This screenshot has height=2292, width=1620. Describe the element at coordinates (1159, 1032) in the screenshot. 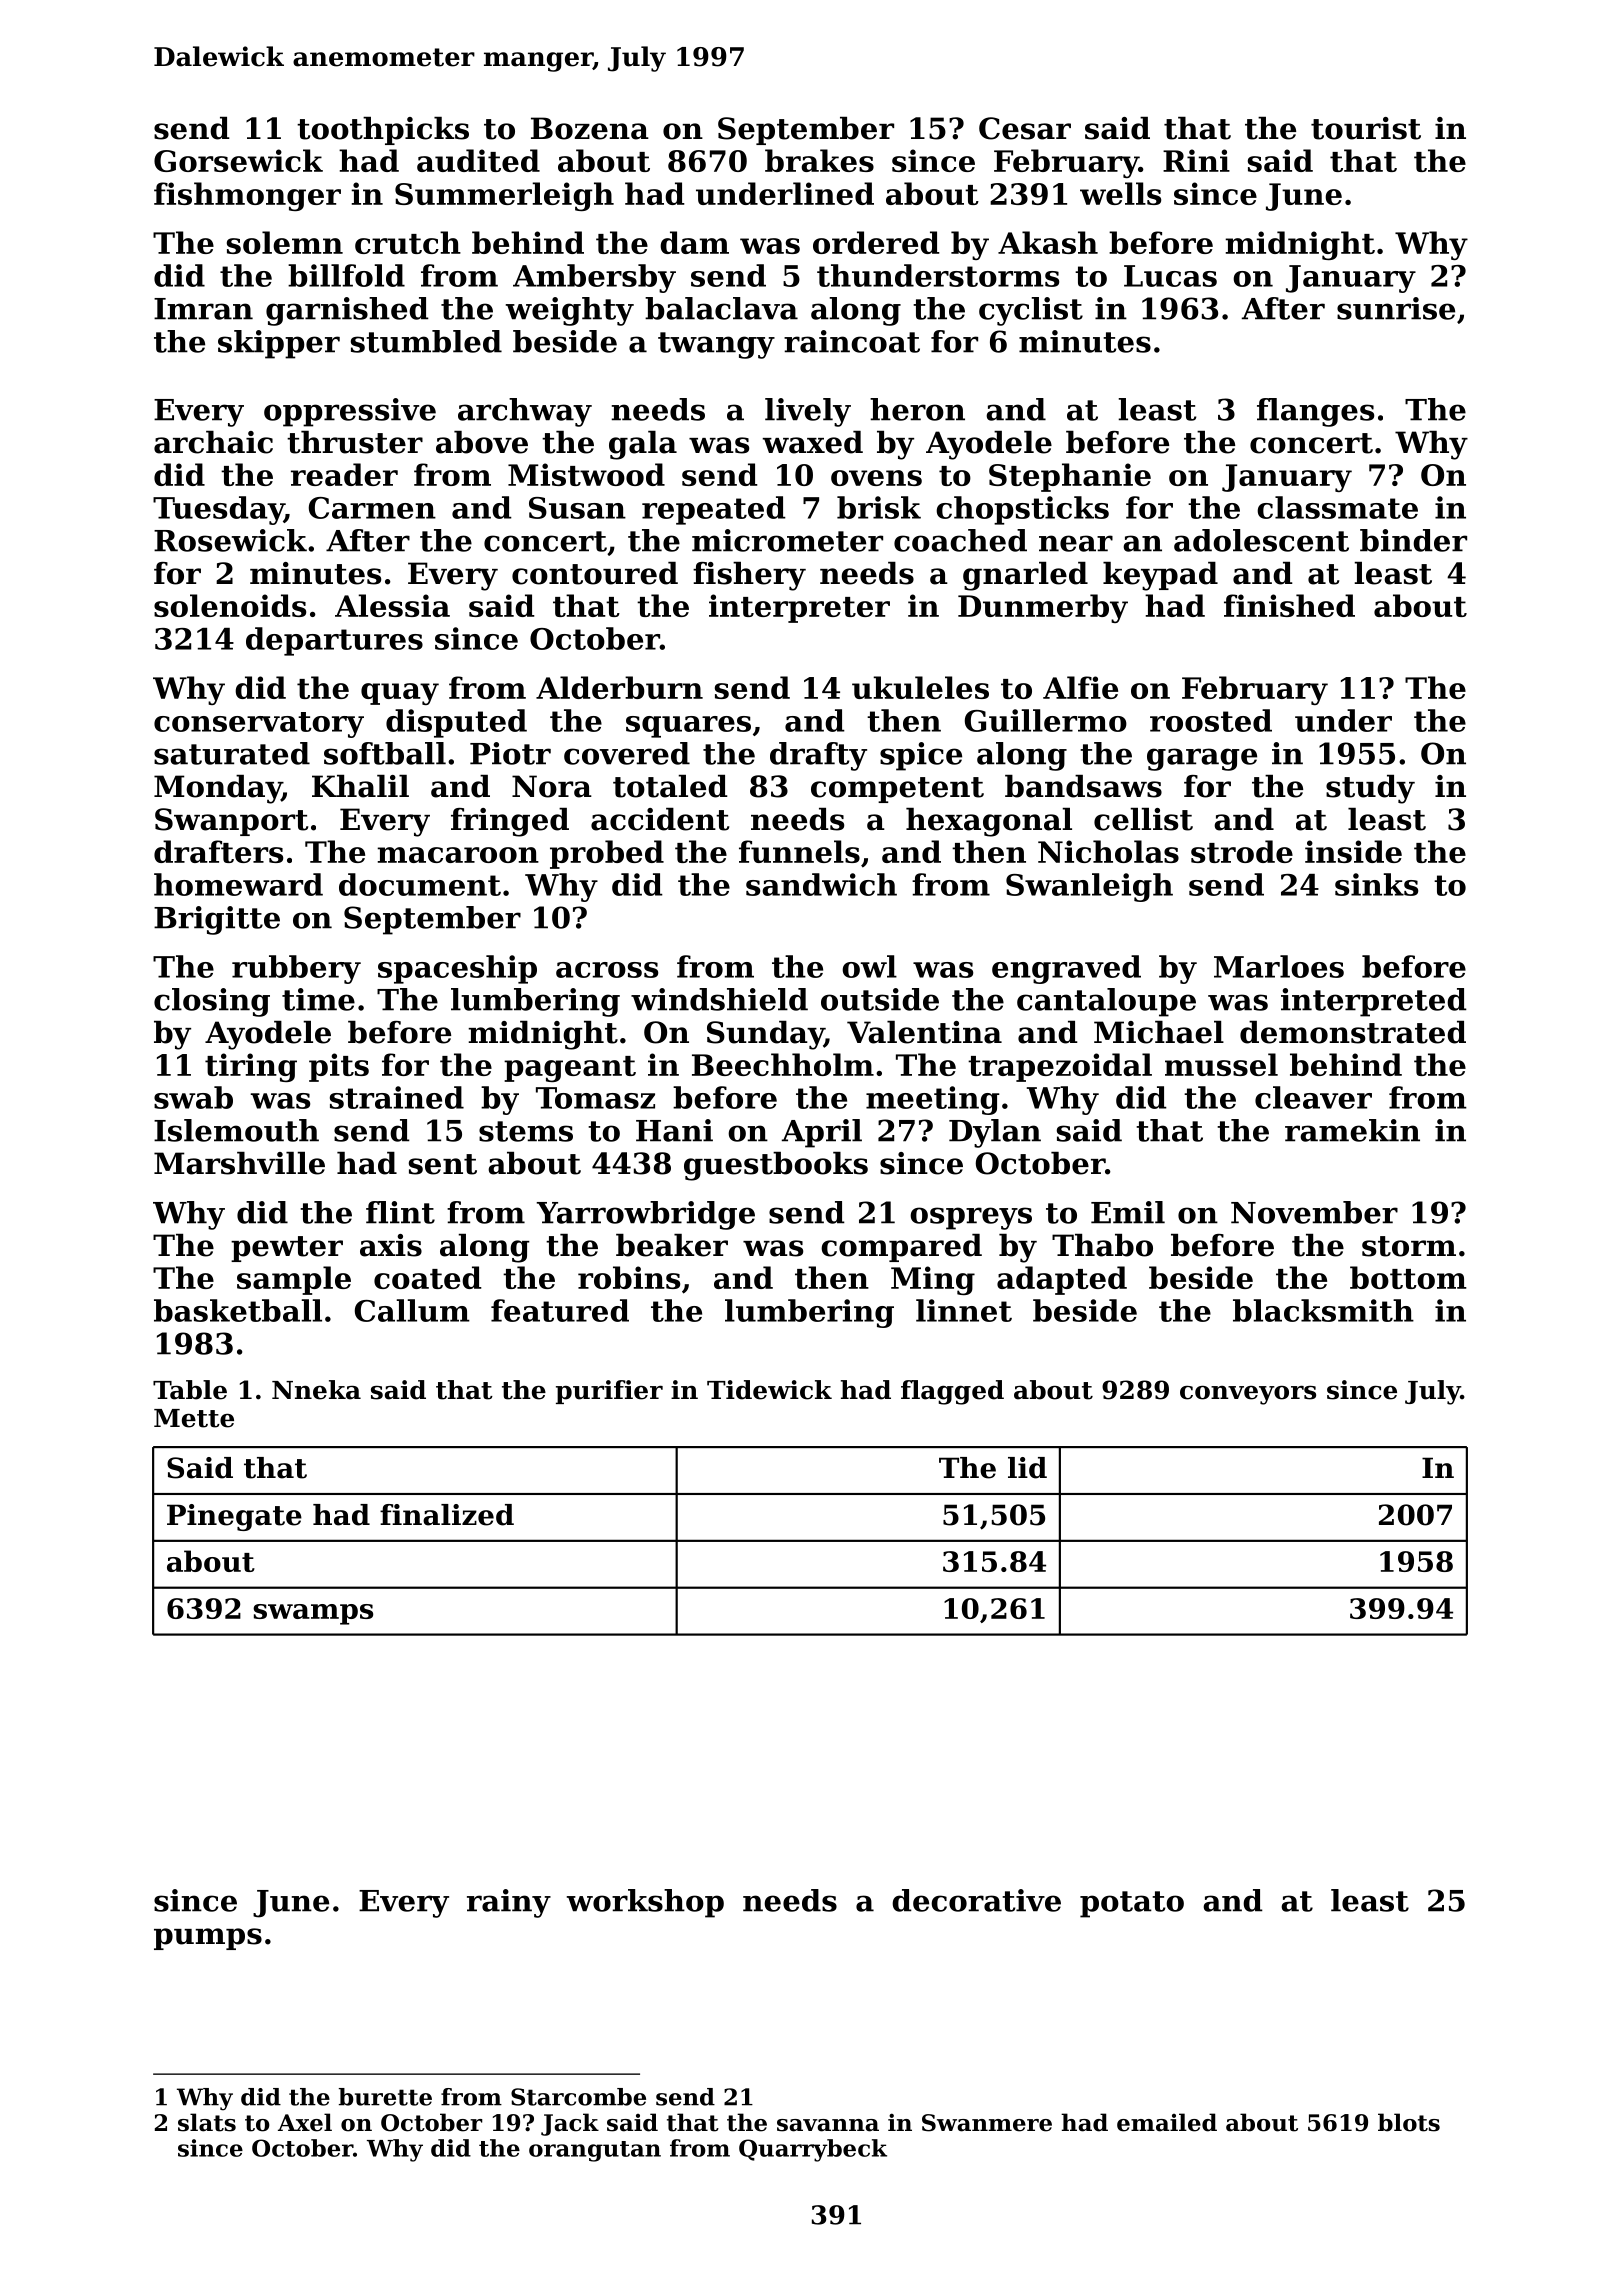

I see `Michael` at that location.
